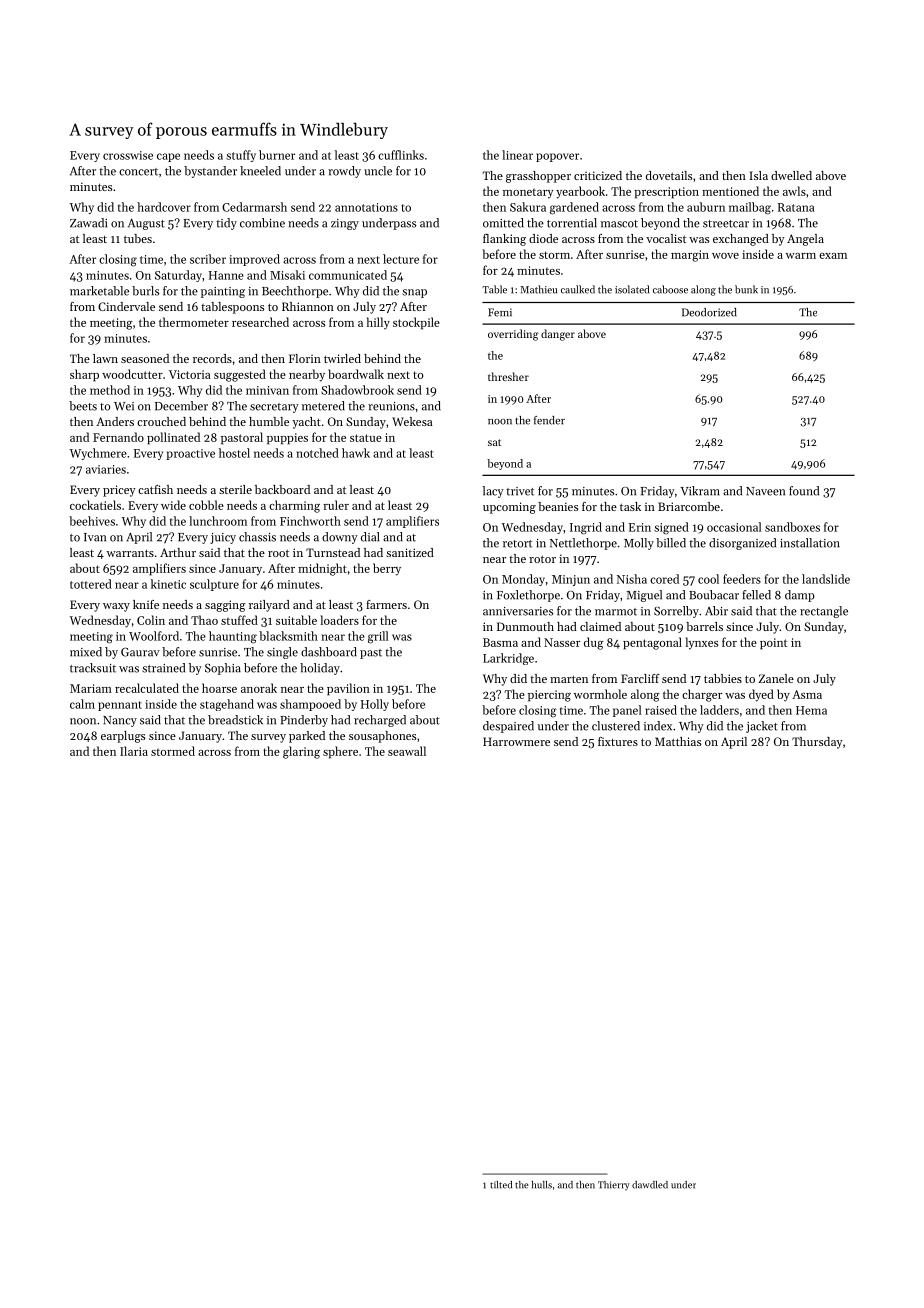  Describe the element at coordinates (227, 705) in the page. I see `stagehand` at that location.
